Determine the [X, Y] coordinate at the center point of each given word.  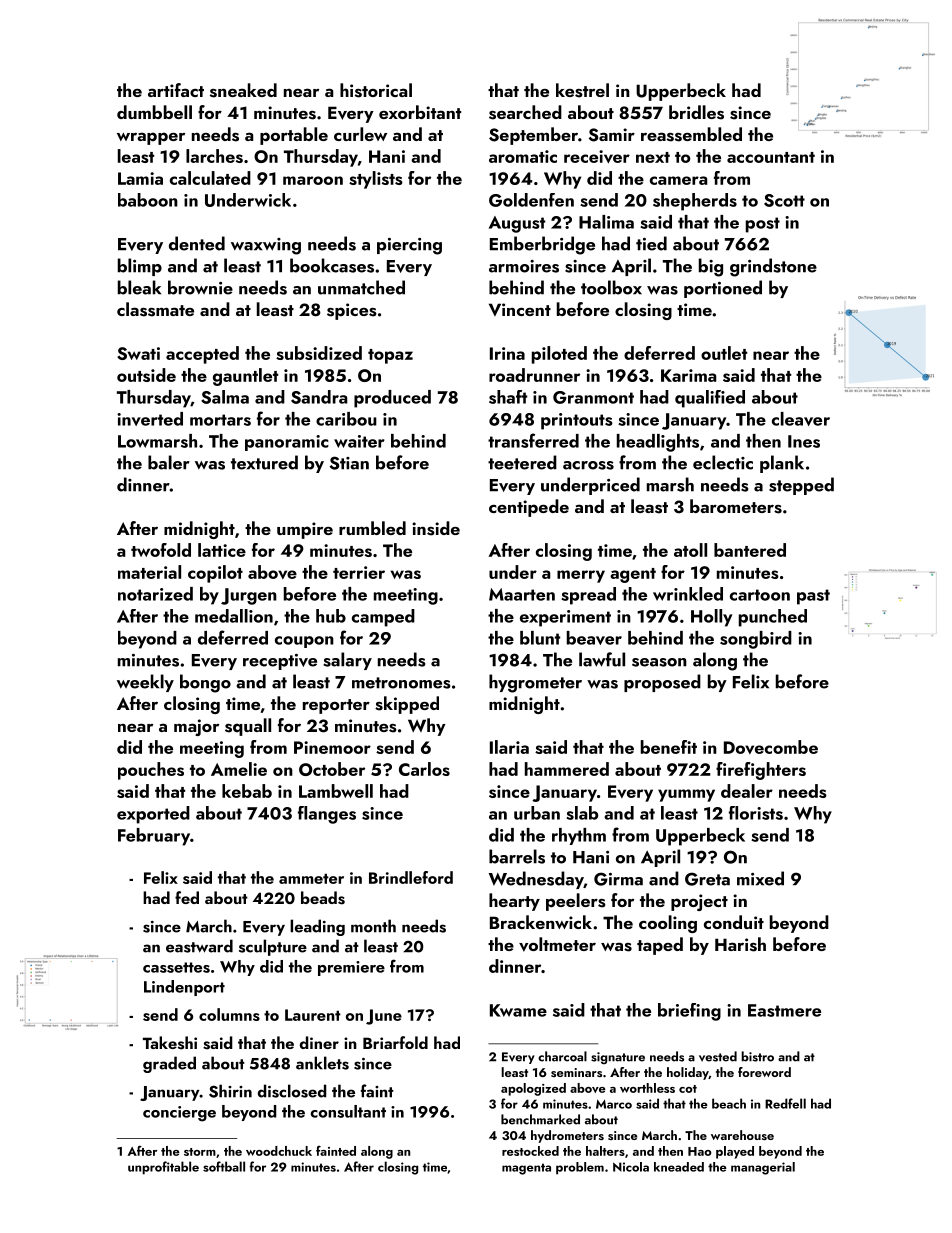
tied [651, 243]
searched [525, 112]
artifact [176, 90]
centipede [529, 508]
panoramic [287, 443]
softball [224, 1166]
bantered [750, 550]
